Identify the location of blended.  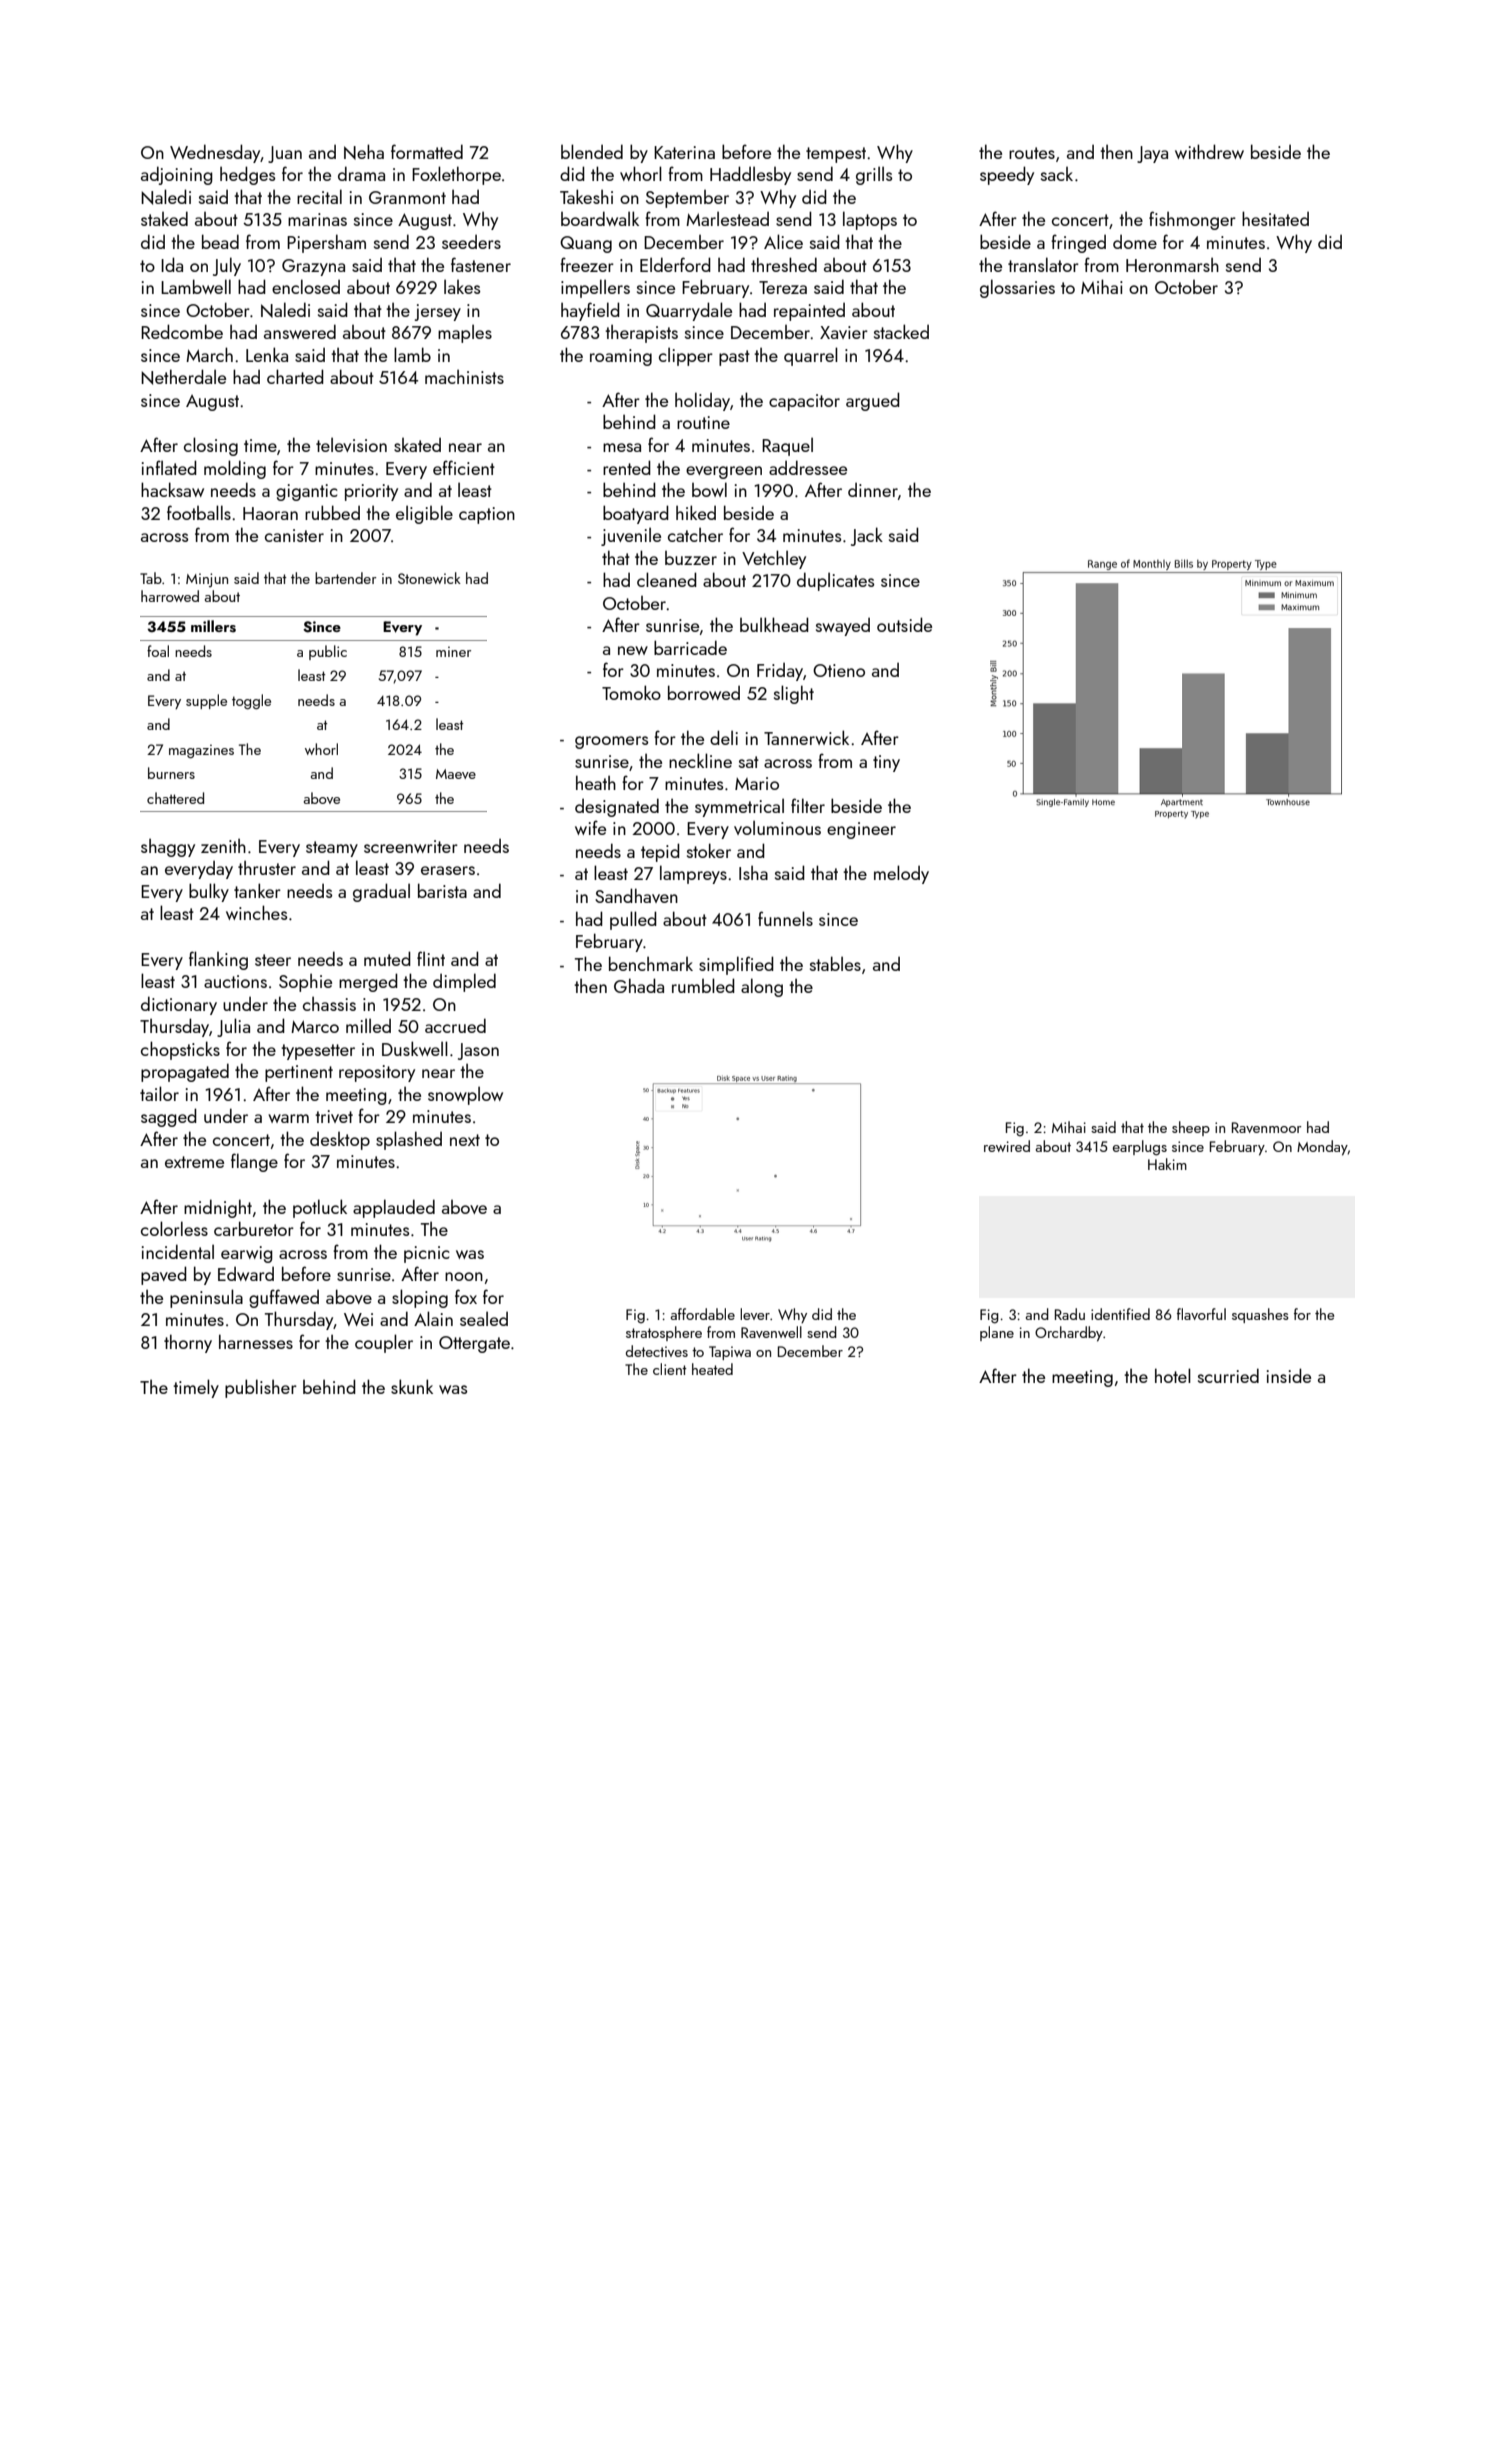
(592, 151).
